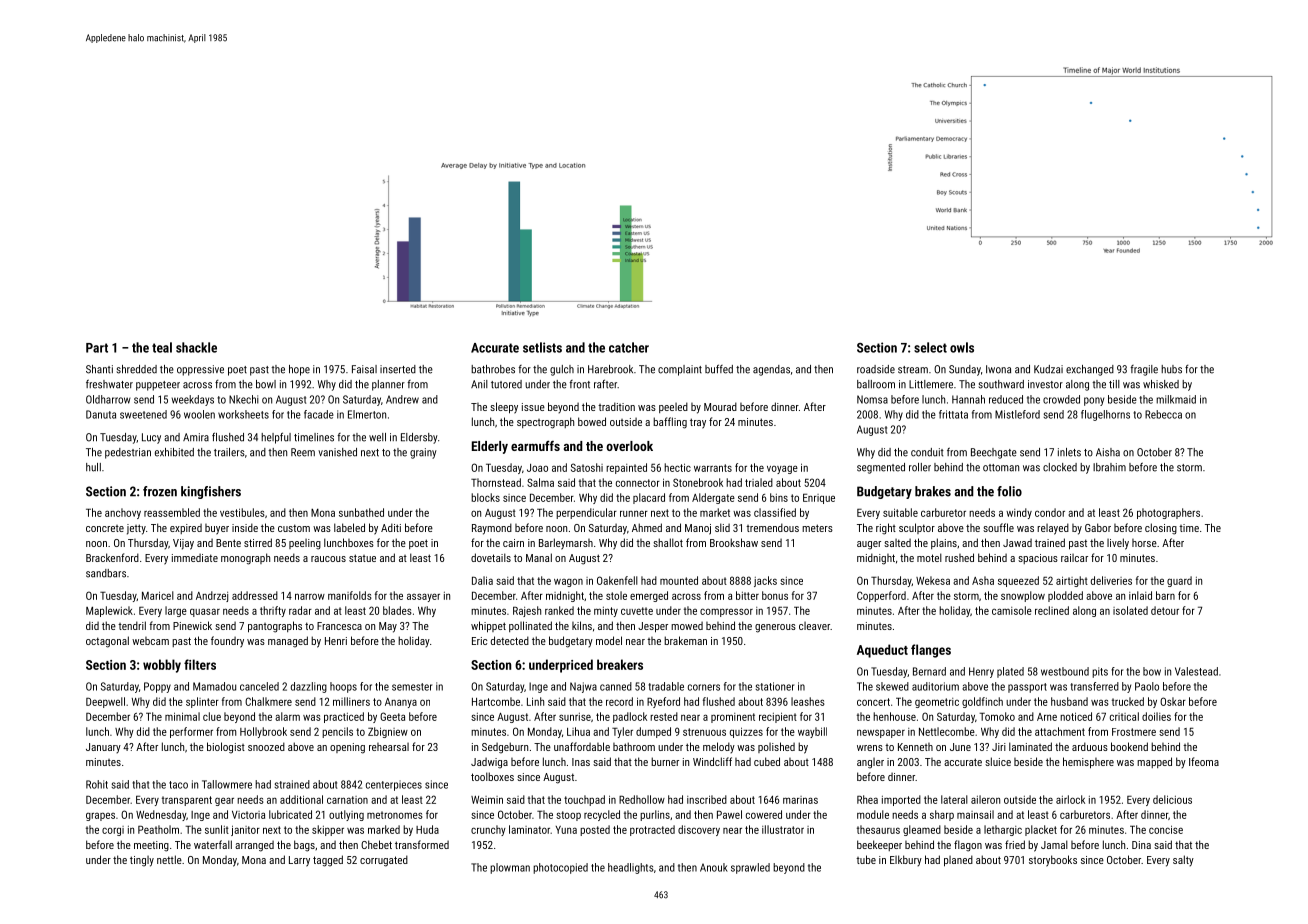 The width and height of the screenshot is (1308, 924). I want to click on Jadwiga, so click(489, 763).
